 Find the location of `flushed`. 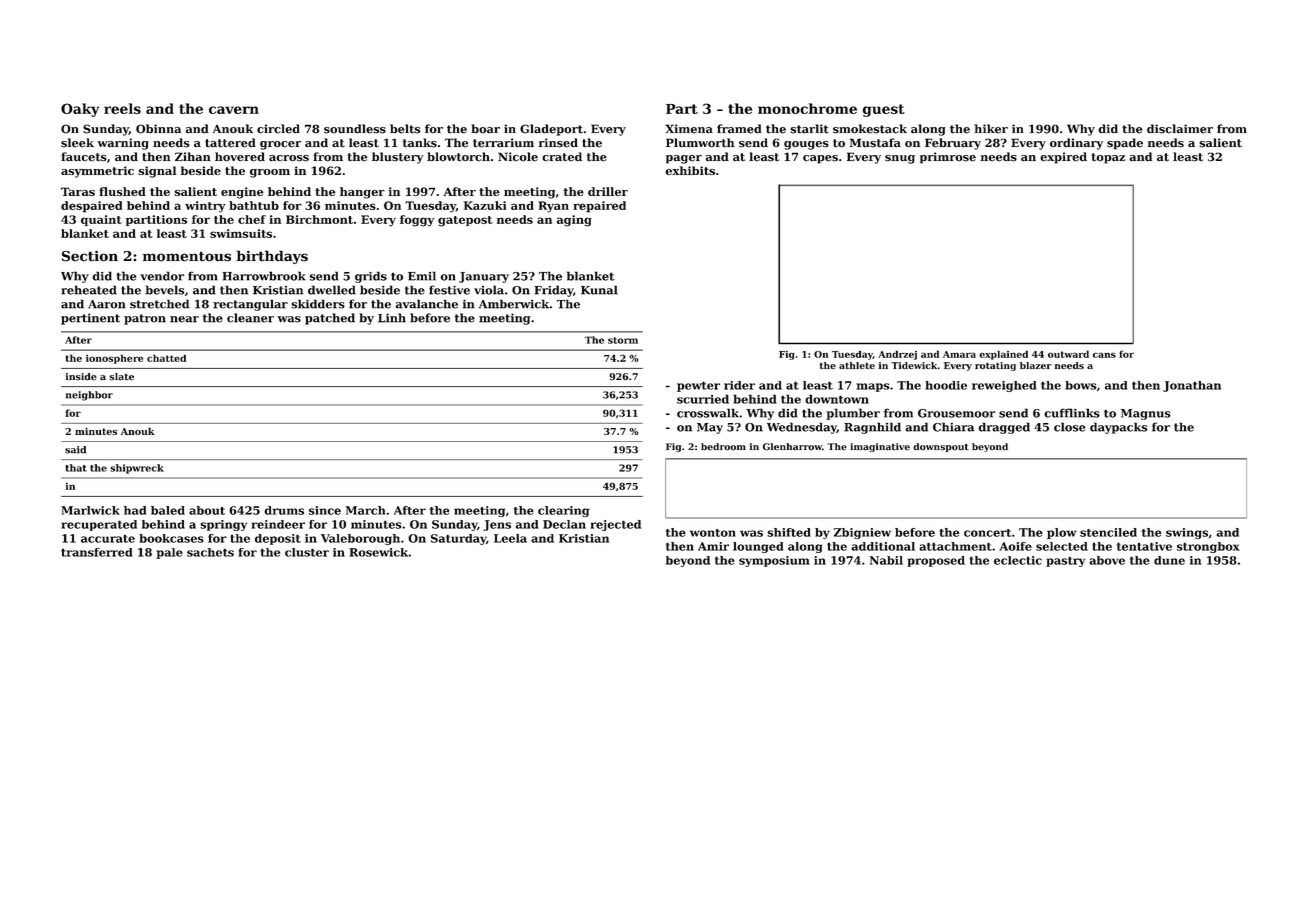

flushed is located at coordinates (122, 191).
